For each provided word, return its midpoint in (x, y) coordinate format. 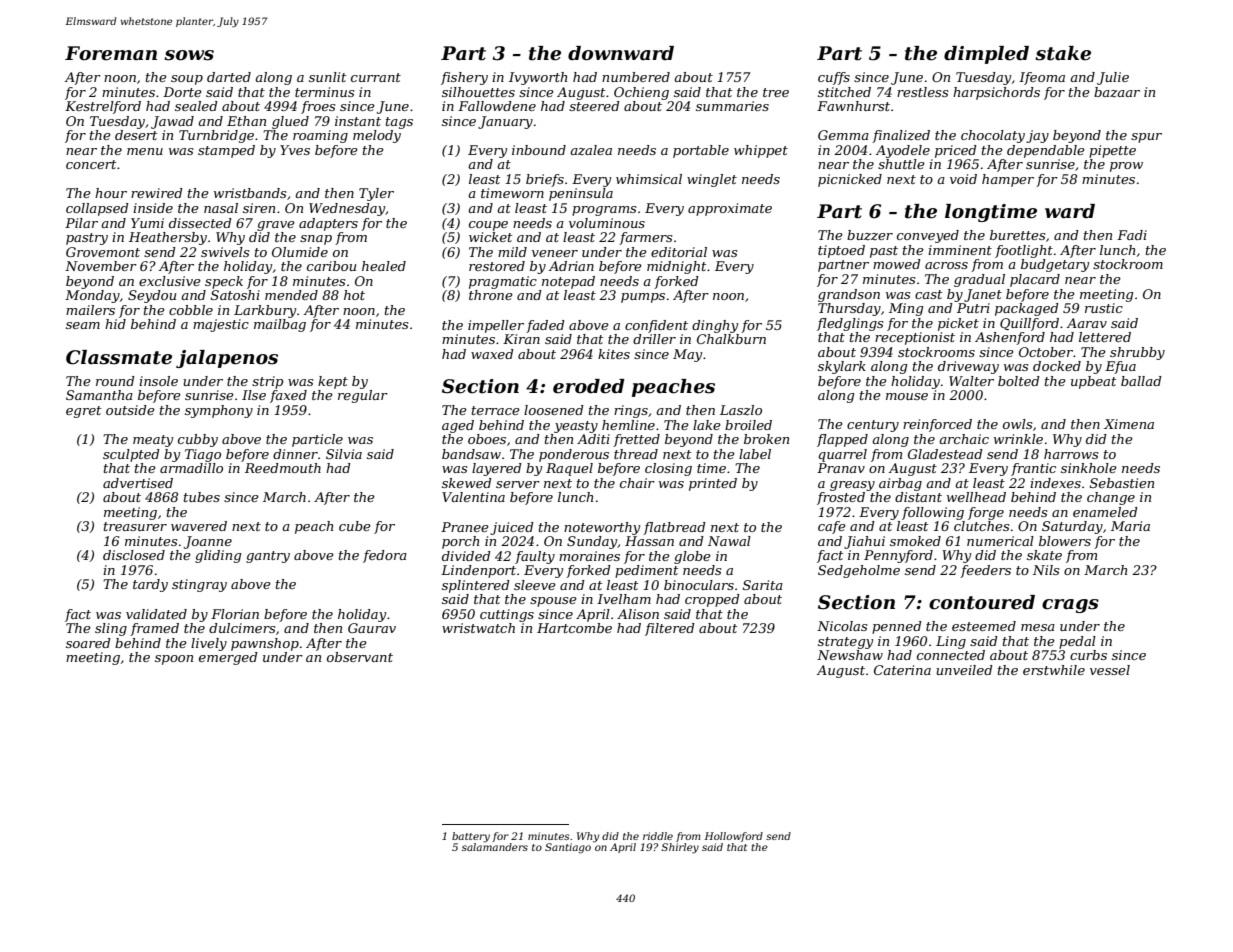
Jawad (172, 122)
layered (497, 469)
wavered (199, 526)
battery (471, 837)
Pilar (81, 223)
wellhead (976, 497)
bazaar (1117, 92)
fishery (464, 78)
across (946, 265)
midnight (676, 267)
